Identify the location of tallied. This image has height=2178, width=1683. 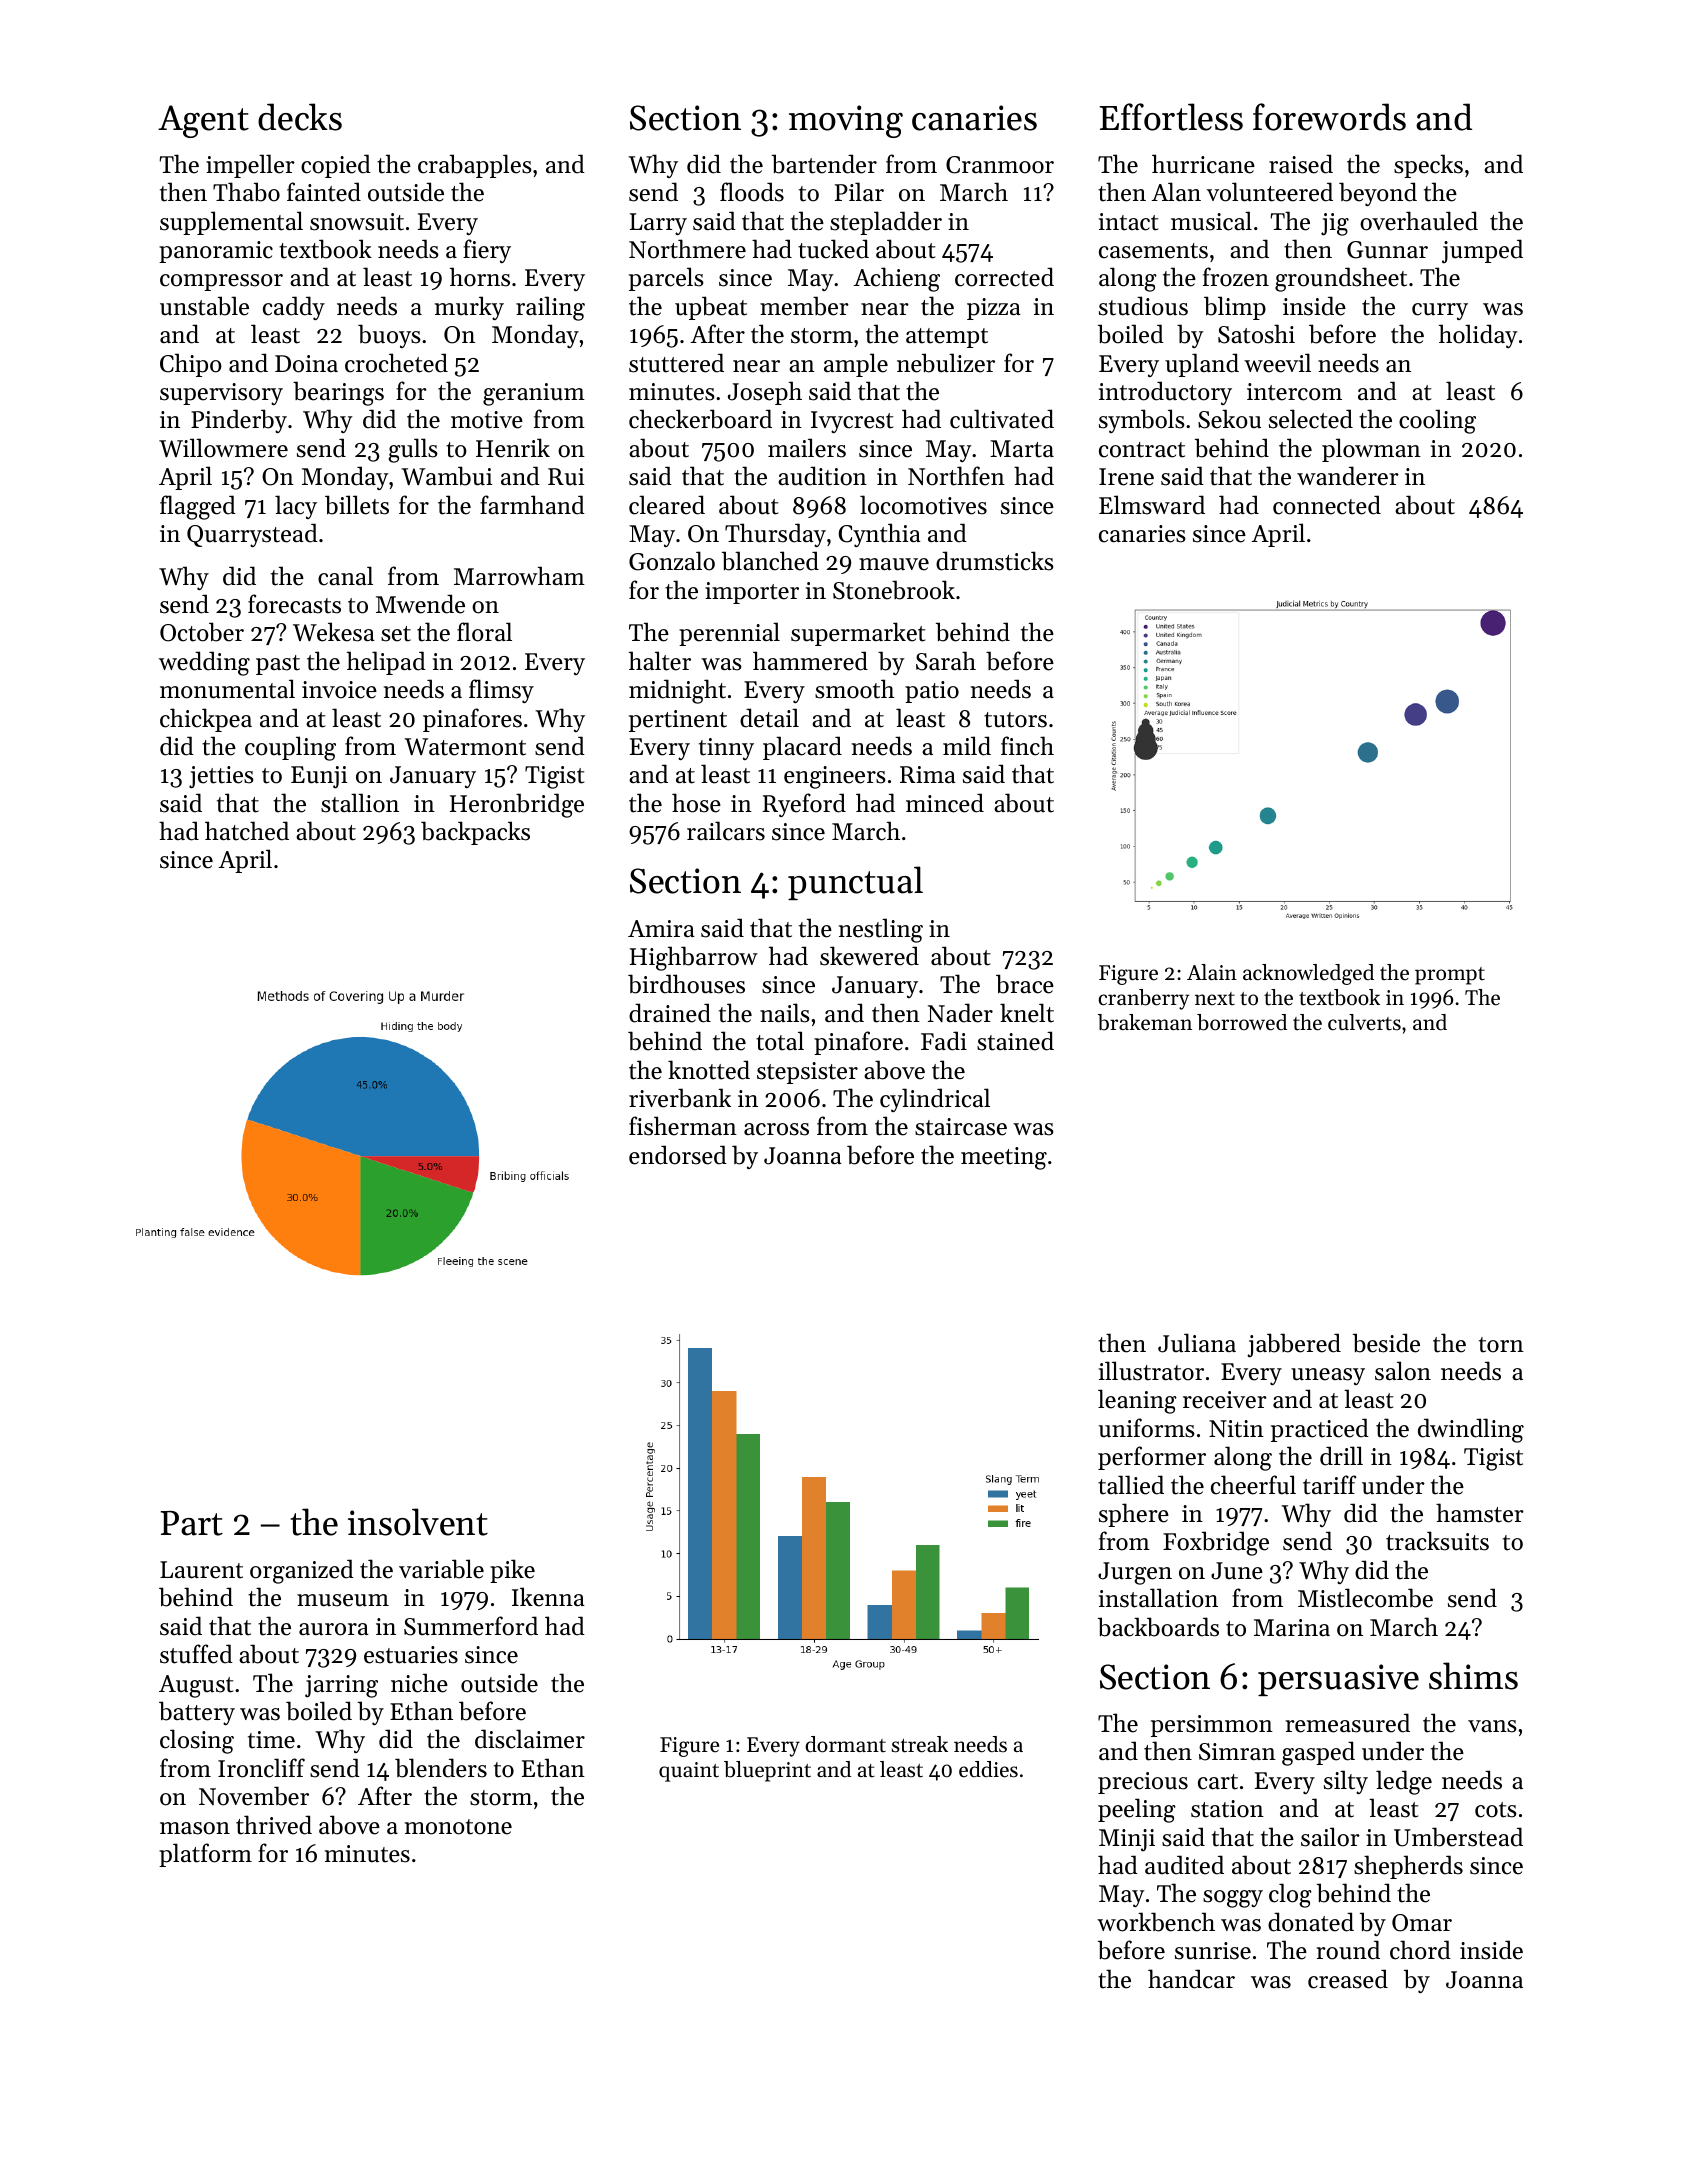
(1131, 1485).
